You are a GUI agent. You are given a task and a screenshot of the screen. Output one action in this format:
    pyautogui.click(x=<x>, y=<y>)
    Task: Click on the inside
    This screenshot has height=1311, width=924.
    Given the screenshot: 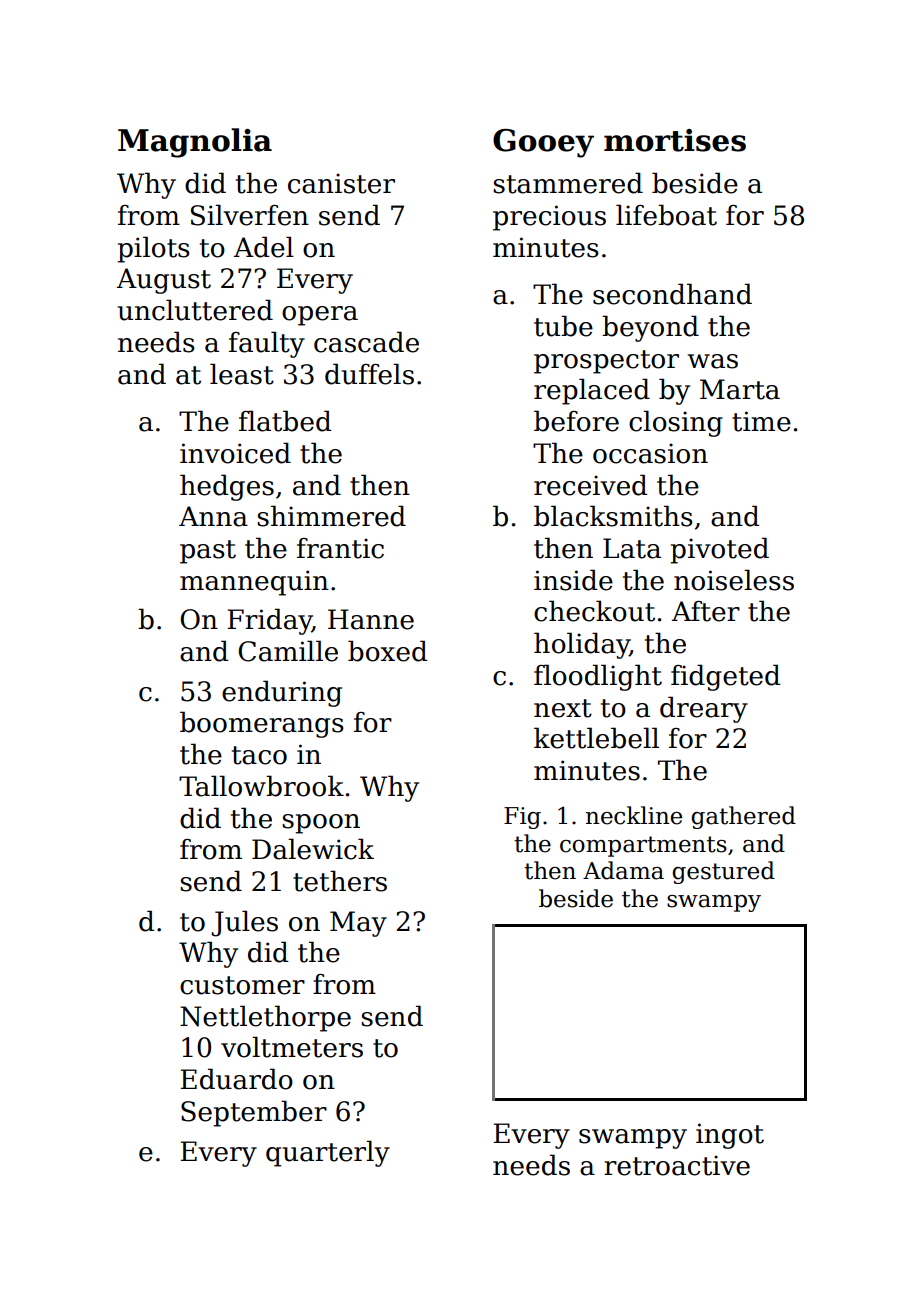 What is the action you would take?
    pyautogui.click(x=573, y=580)
